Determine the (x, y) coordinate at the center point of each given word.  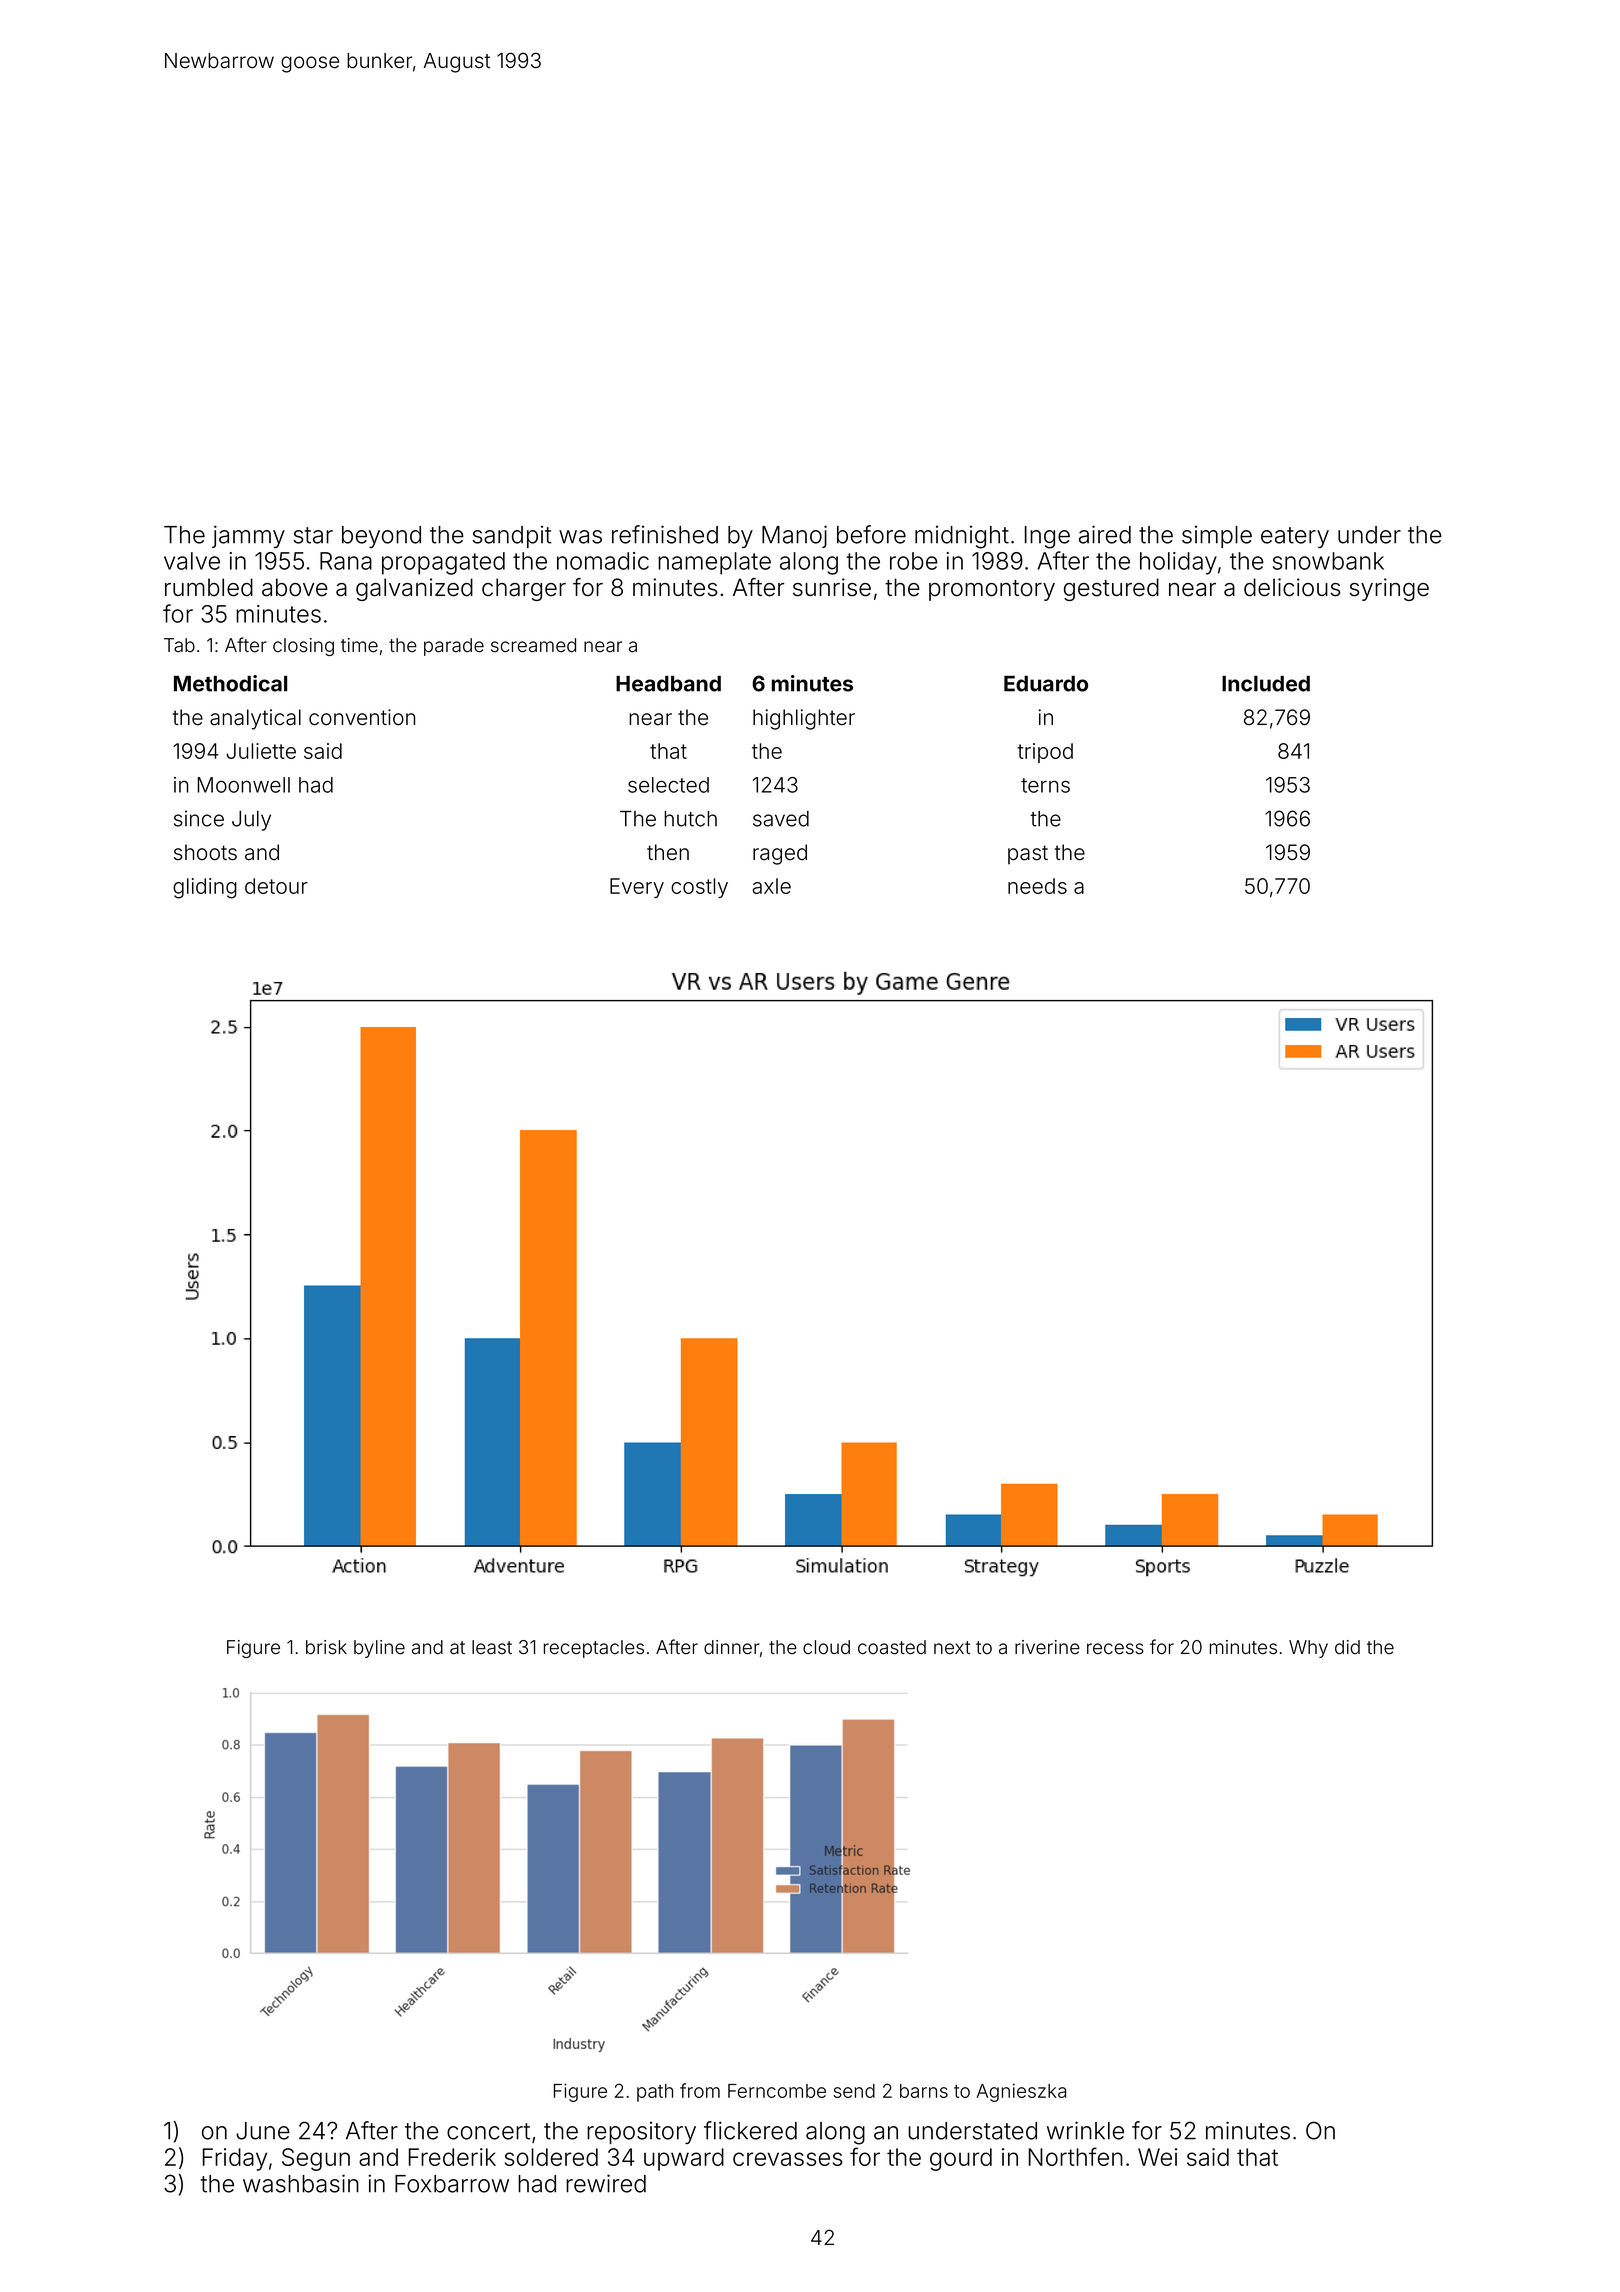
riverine (1047, 1647)
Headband (668, 684)
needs (1037, 886)
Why (1308, 1649)
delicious (1292, 587)
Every (637, 888)
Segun (316, 2159)
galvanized (414, 589)
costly (699, 888)
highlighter (804, 719)
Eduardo (1046, 684)
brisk (326, 1647)
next (952, 1648)
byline (379, 1649)
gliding (205, 888)
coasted (892, 1647)
